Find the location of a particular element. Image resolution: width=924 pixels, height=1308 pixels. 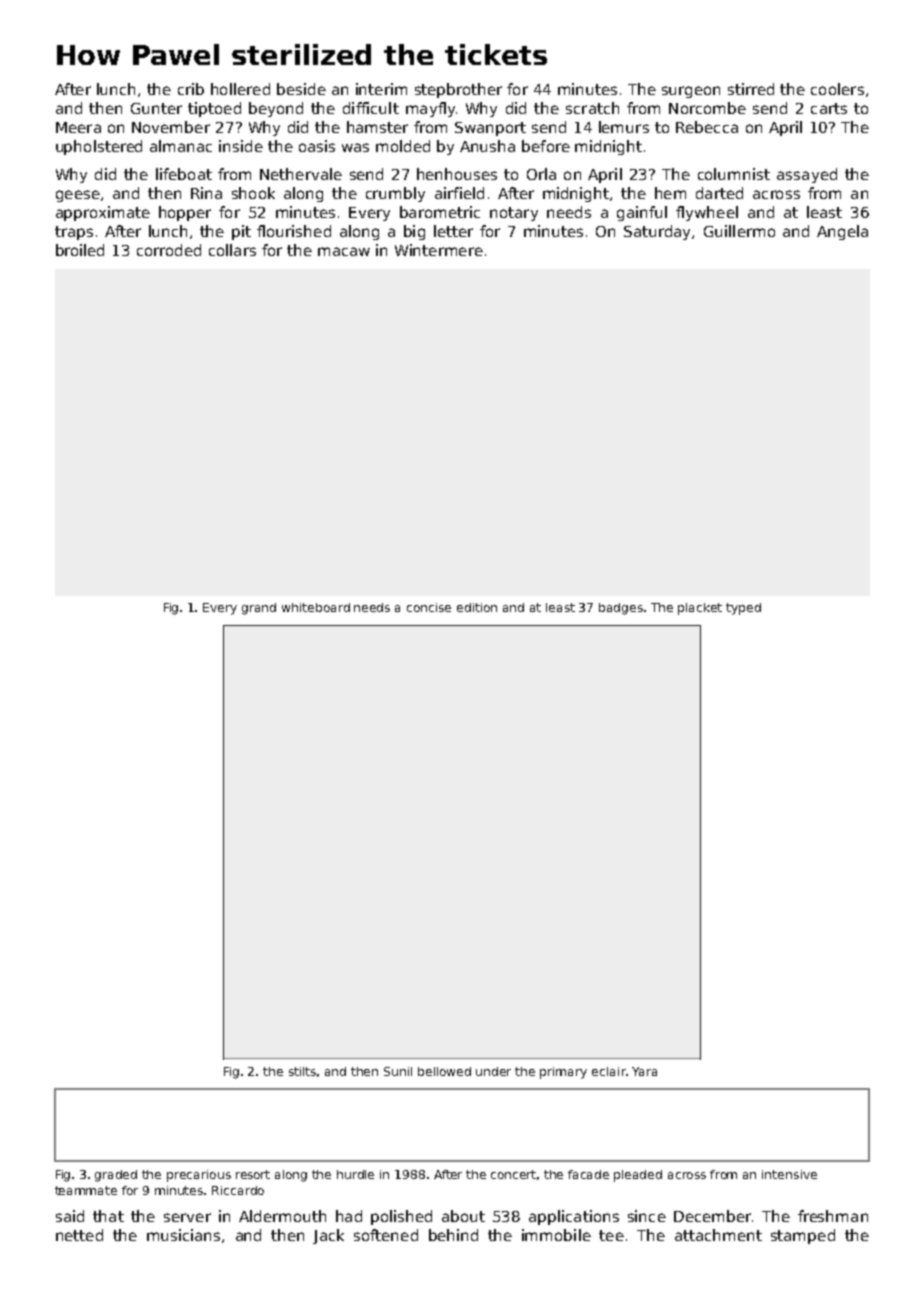

Wintermere is located at coordinates (439, 250).
